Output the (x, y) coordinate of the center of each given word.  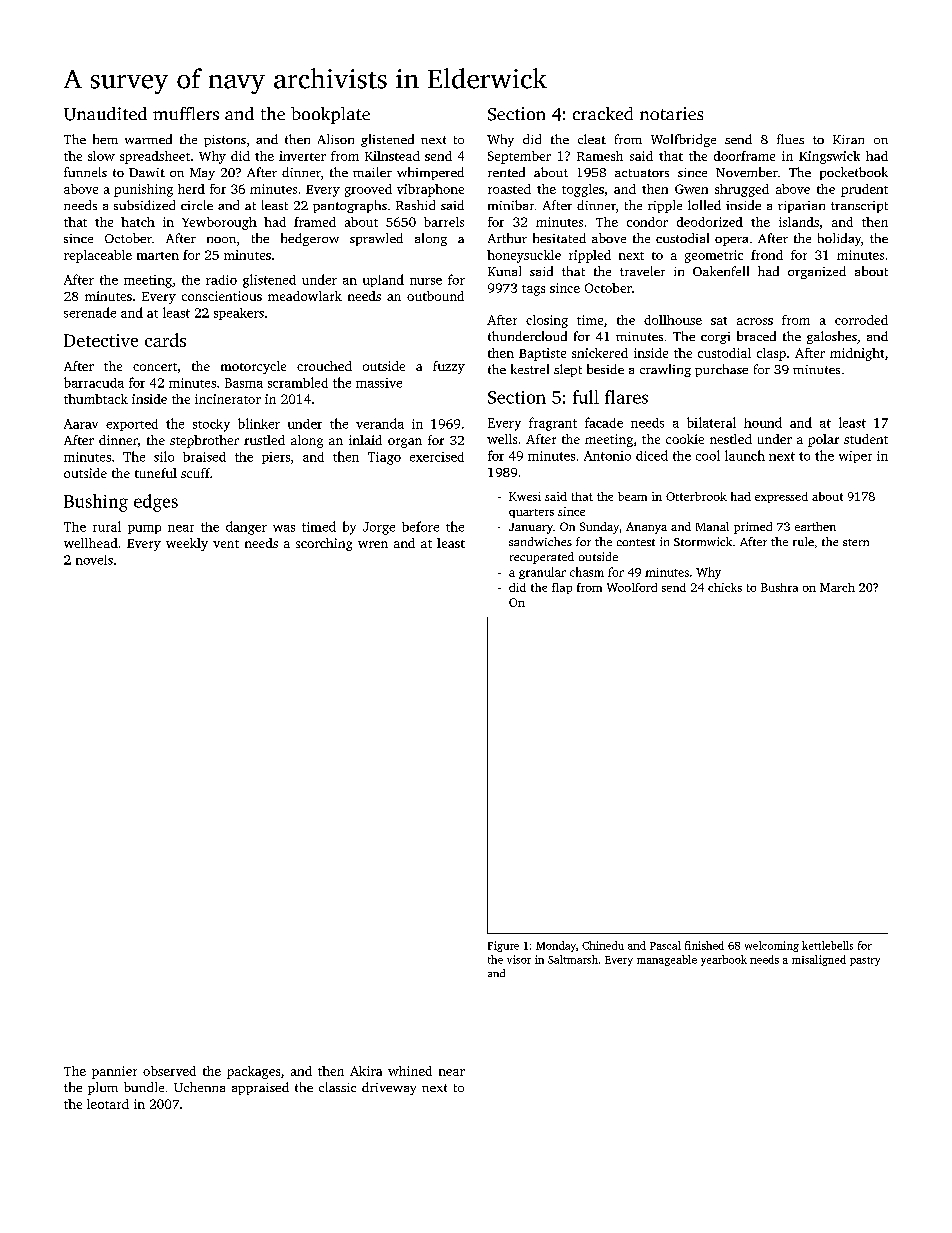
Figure (503, 946)
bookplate (330, 115)
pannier (114, 1072)
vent (226, 544)
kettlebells (827, 945)
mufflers (186, 113)
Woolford (632, 587)
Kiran (848, 139)
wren (373, 544)
